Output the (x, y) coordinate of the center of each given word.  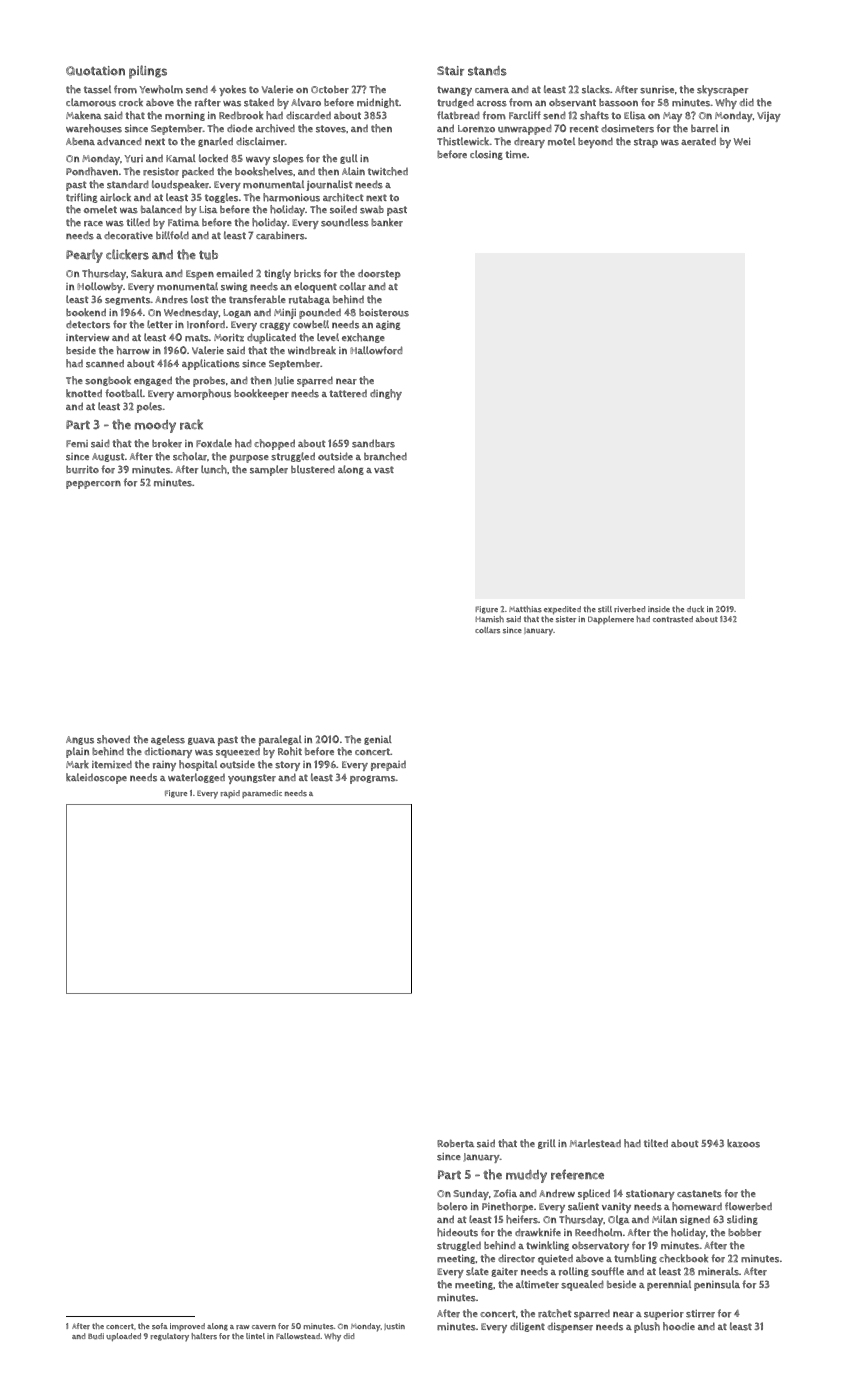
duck (695, 609)
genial (378, 740)
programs (373, 780)
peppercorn (93, 484)
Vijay (769, 117)
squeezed (238, 753)
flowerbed (748, 1206)
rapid (230, 794)
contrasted (673, 619)
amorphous (204, 394)
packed (198, 172)
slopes (288, 159)
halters (204, 1336)
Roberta (455, 1143)
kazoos (743, 1143)
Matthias (525, 609)
